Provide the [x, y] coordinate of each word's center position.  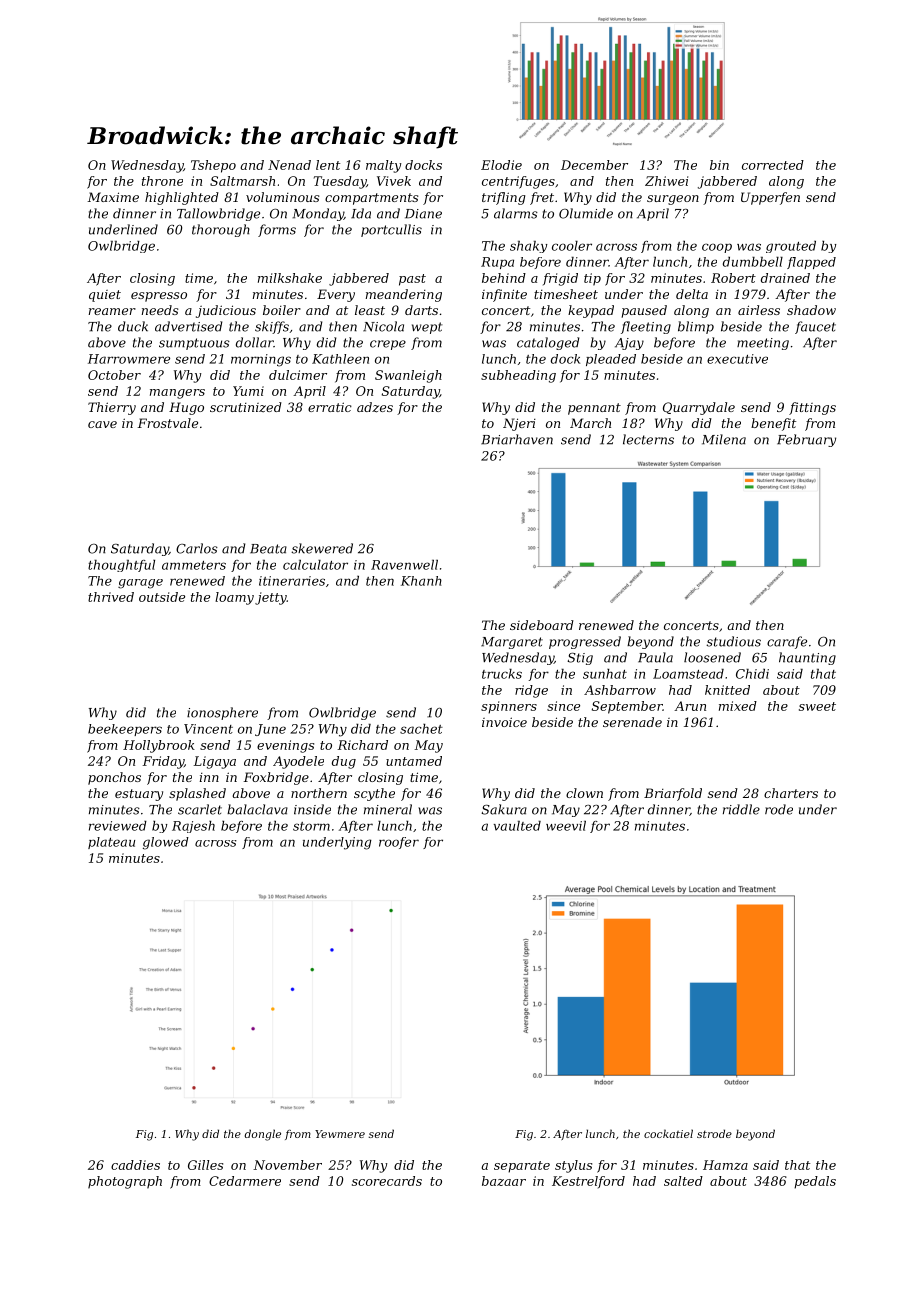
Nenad [289, 165]
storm [311, 826]
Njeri [519, 424]
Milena [724, 439]
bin [719, 165]
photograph [125, 1182]
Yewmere [340, 1134]
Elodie [501, 165]
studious [733, 641]
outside [162, 597]
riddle [741, 809]
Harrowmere [129, 359]
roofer [399, 843]
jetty [271, 598]
